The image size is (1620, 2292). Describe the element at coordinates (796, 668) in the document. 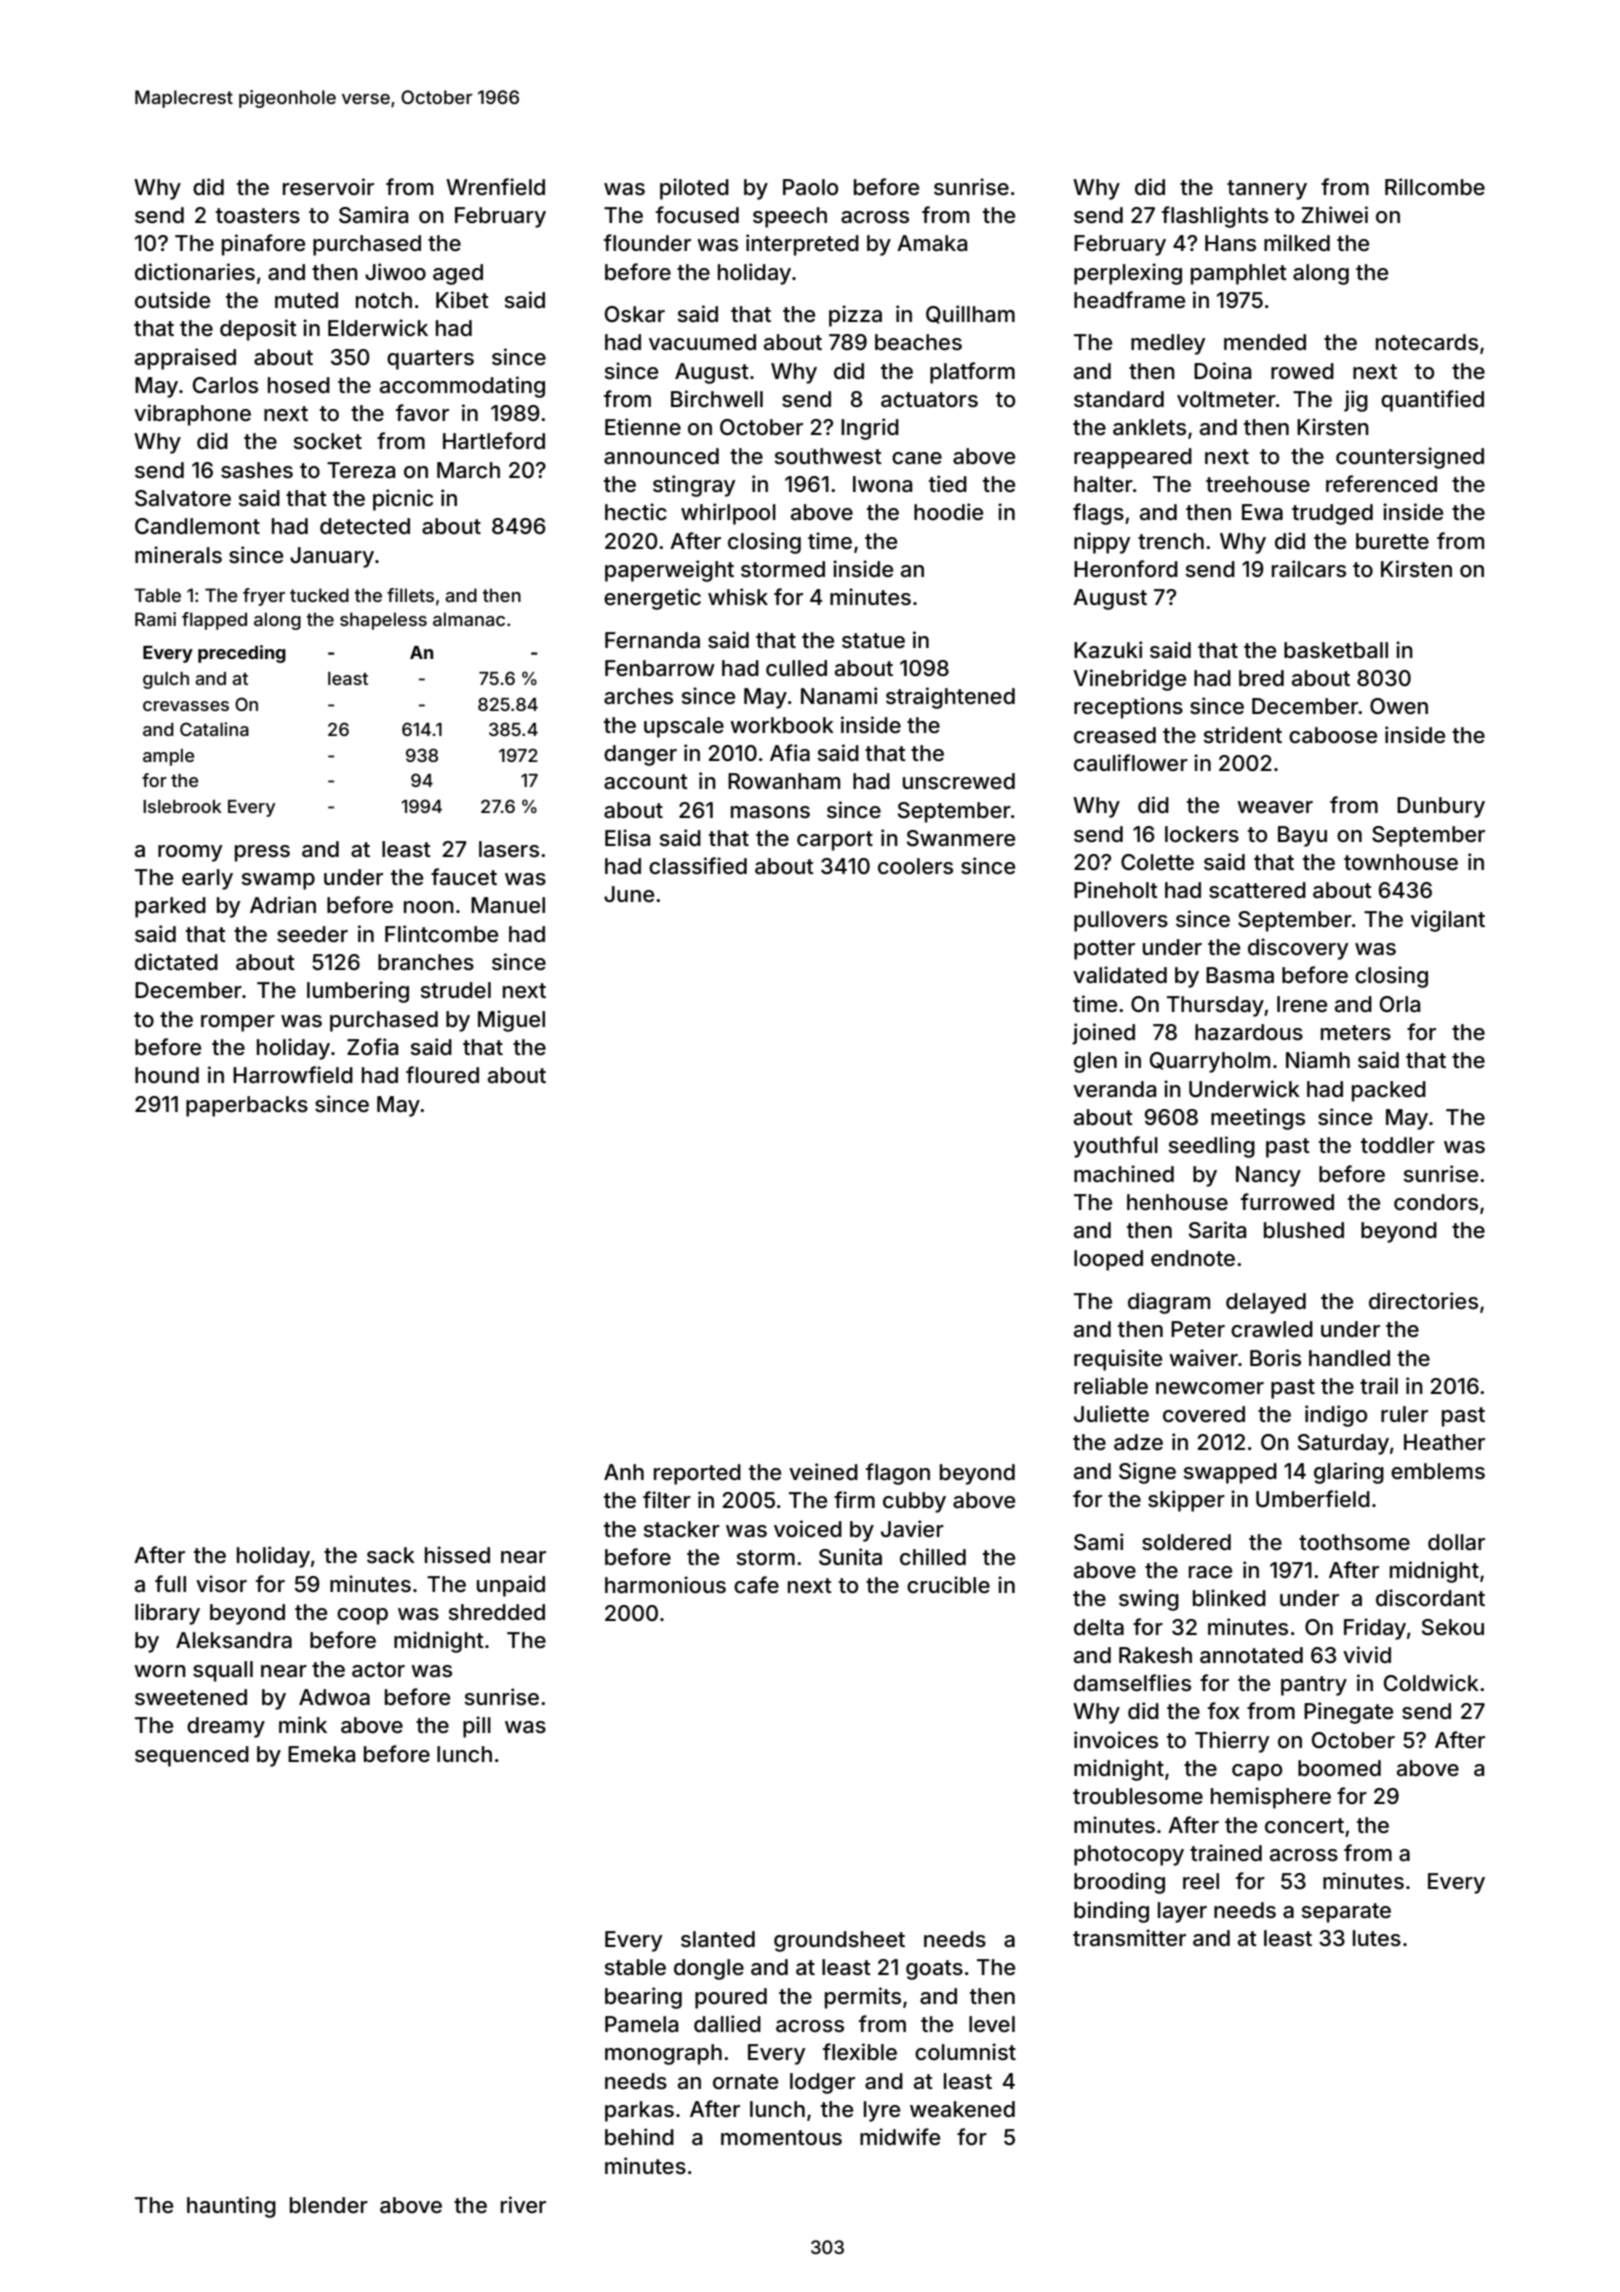

I see `culled` at that location.
